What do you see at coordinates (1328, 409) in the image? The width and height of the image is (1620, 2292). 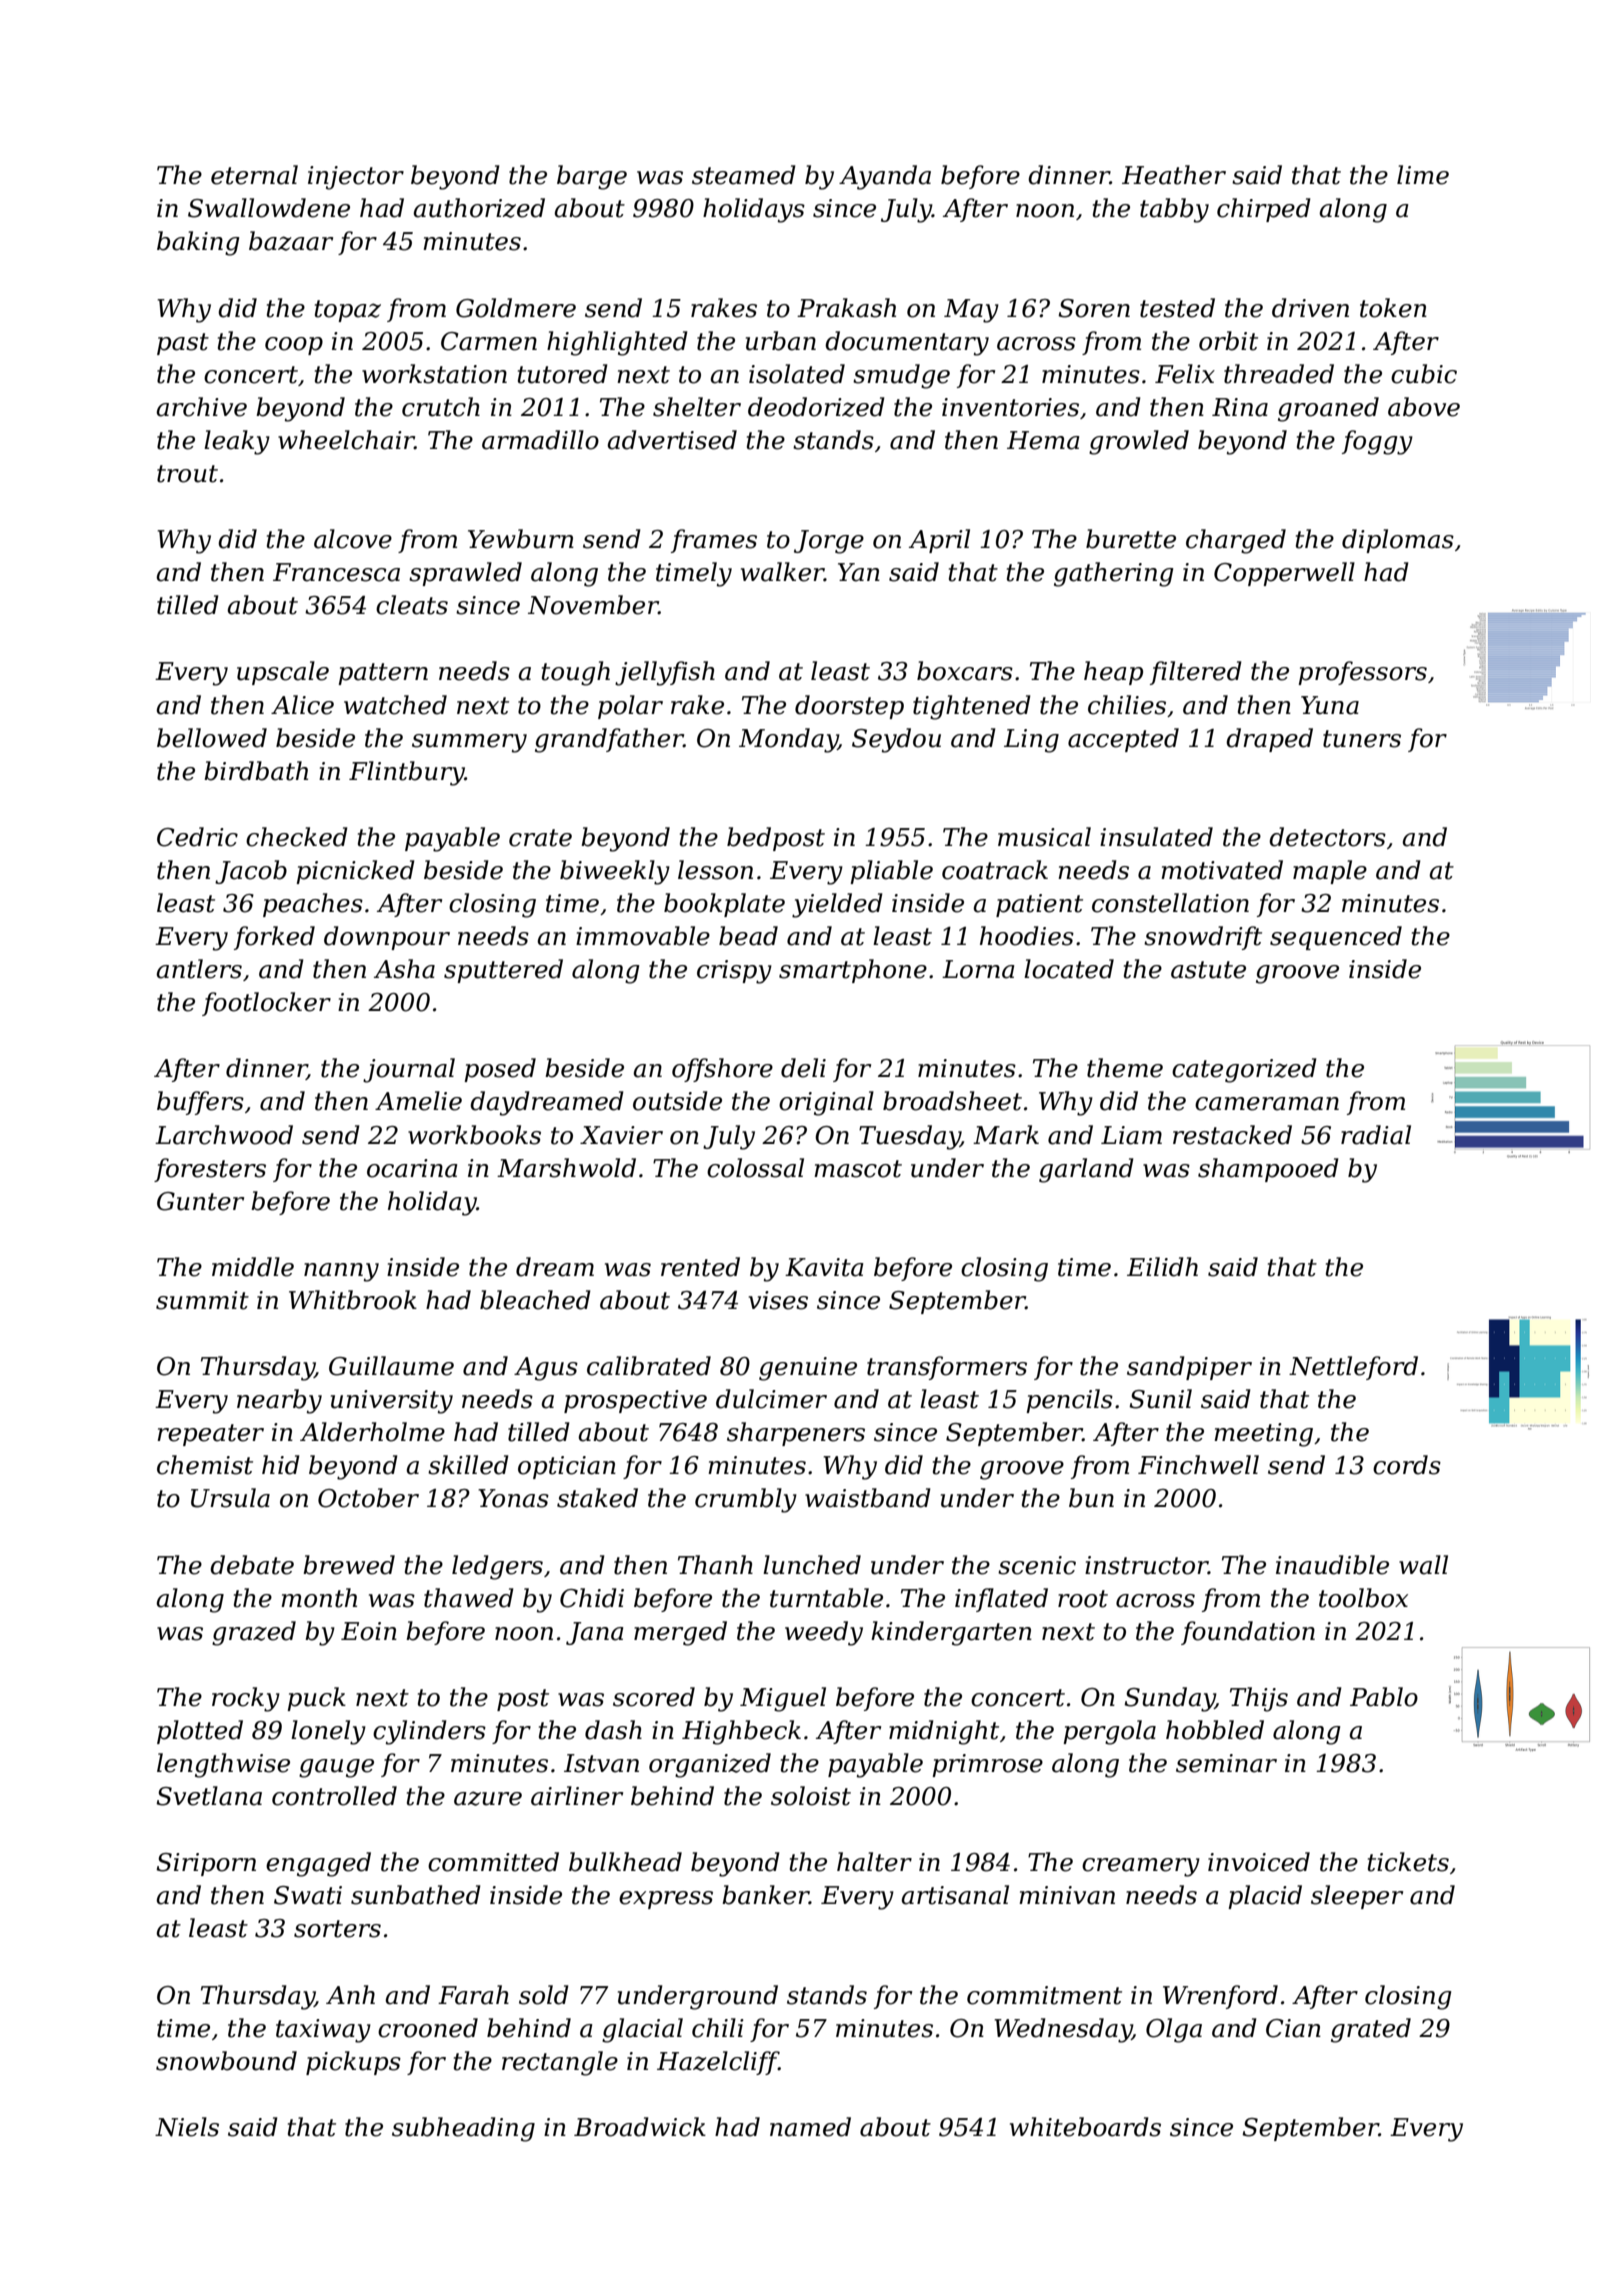 I see `groaned` at bounding box center [1328, 409].
